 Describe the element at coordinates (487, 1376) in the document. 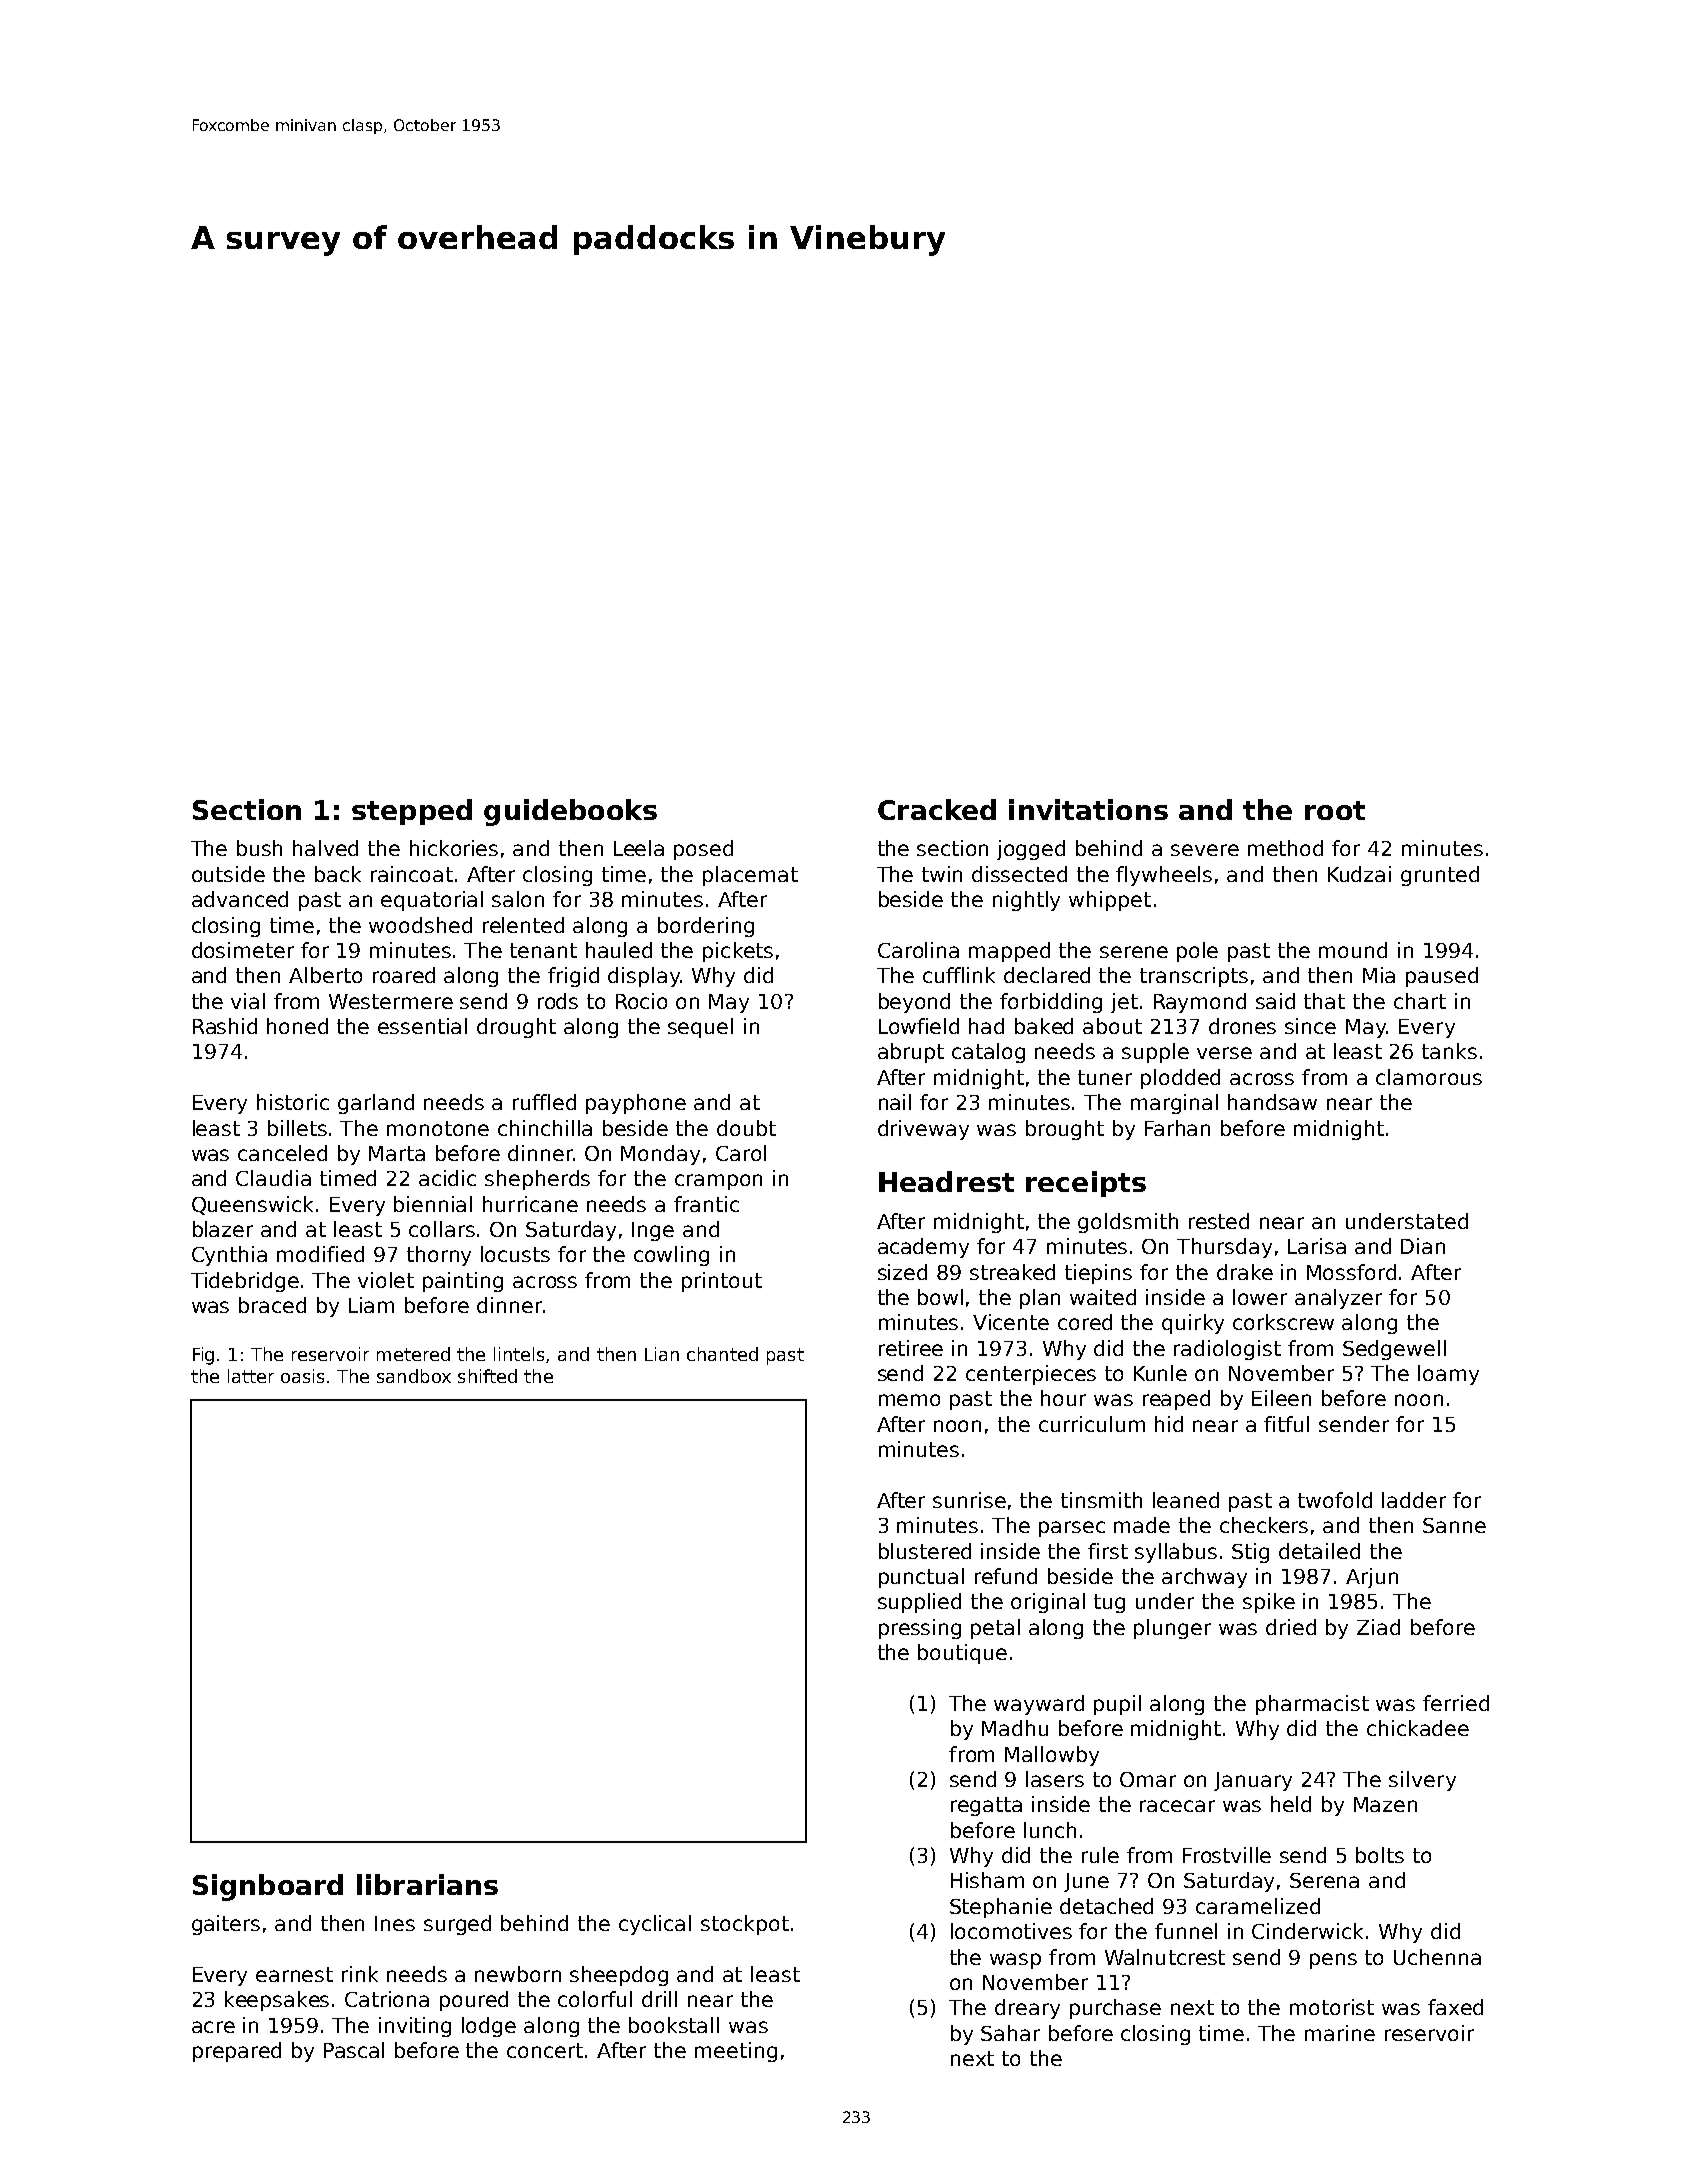

I see `shifted` at that location.
